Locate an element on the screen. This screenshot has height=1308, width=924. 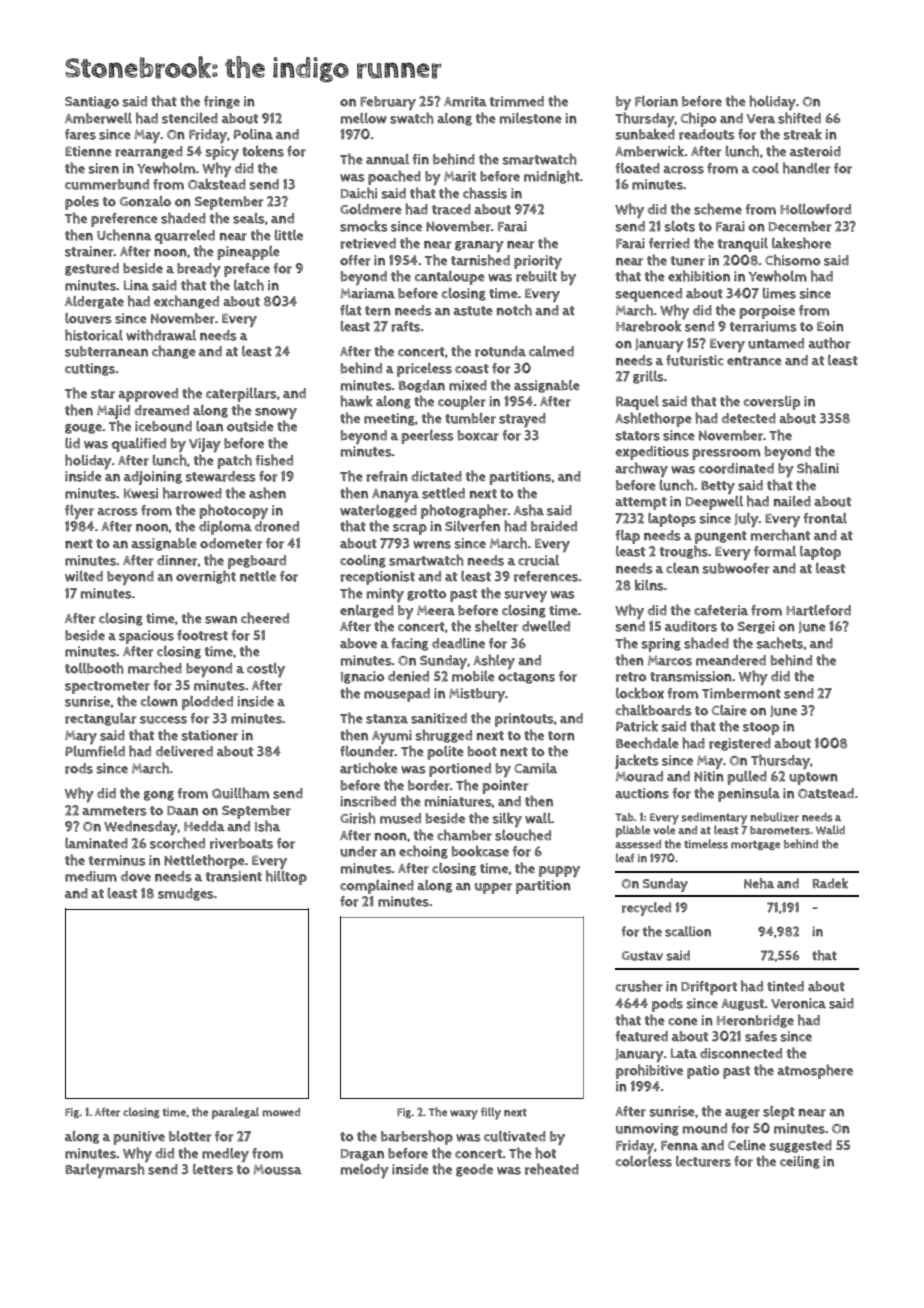
strainer is located at coordinates (89, 251).
